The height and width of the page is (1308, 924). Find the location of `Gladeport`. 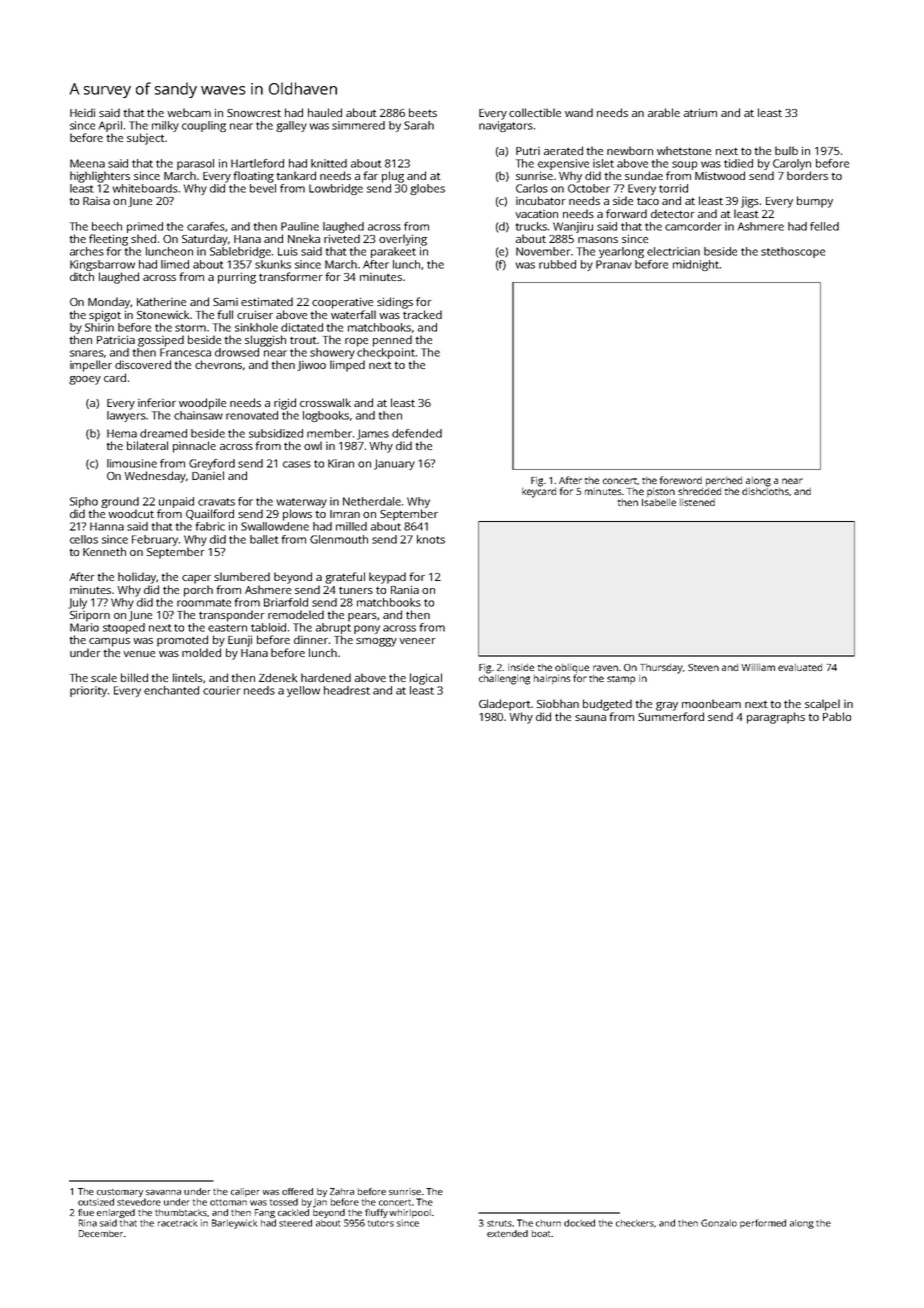

Gladeport is located at coordinates (505, 705).
